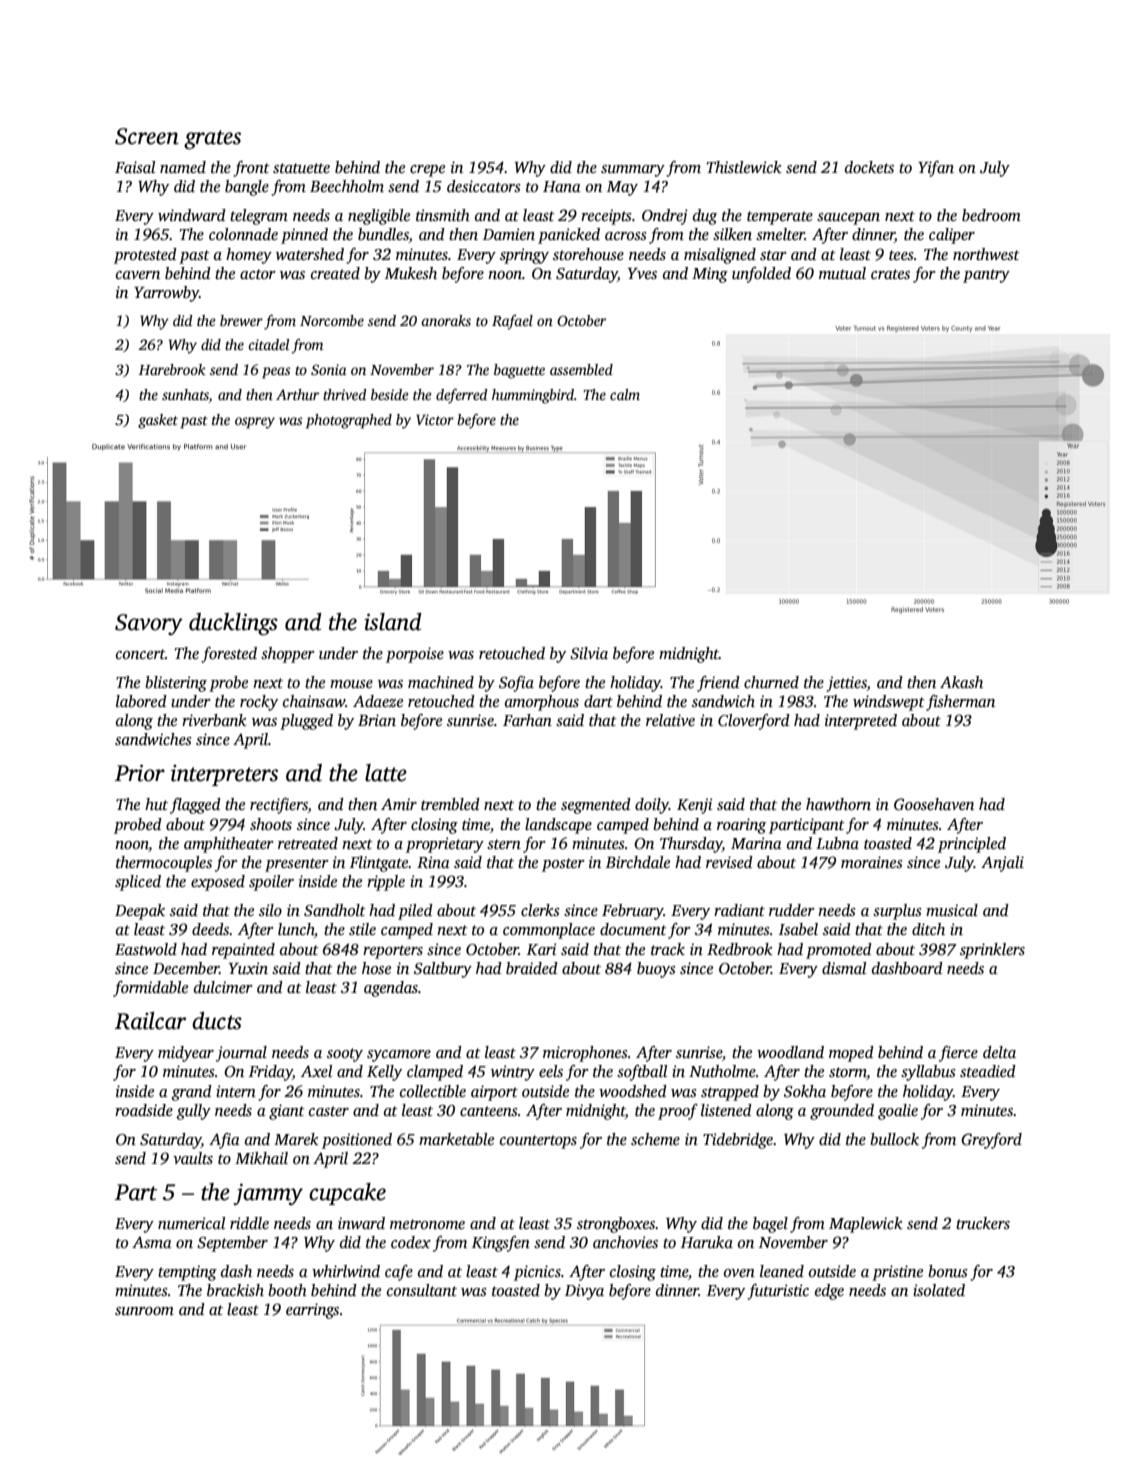 Image resolution: width=1141 pixels, height=1477 pixels. I want to click on bedroom, so click(991, 215).
